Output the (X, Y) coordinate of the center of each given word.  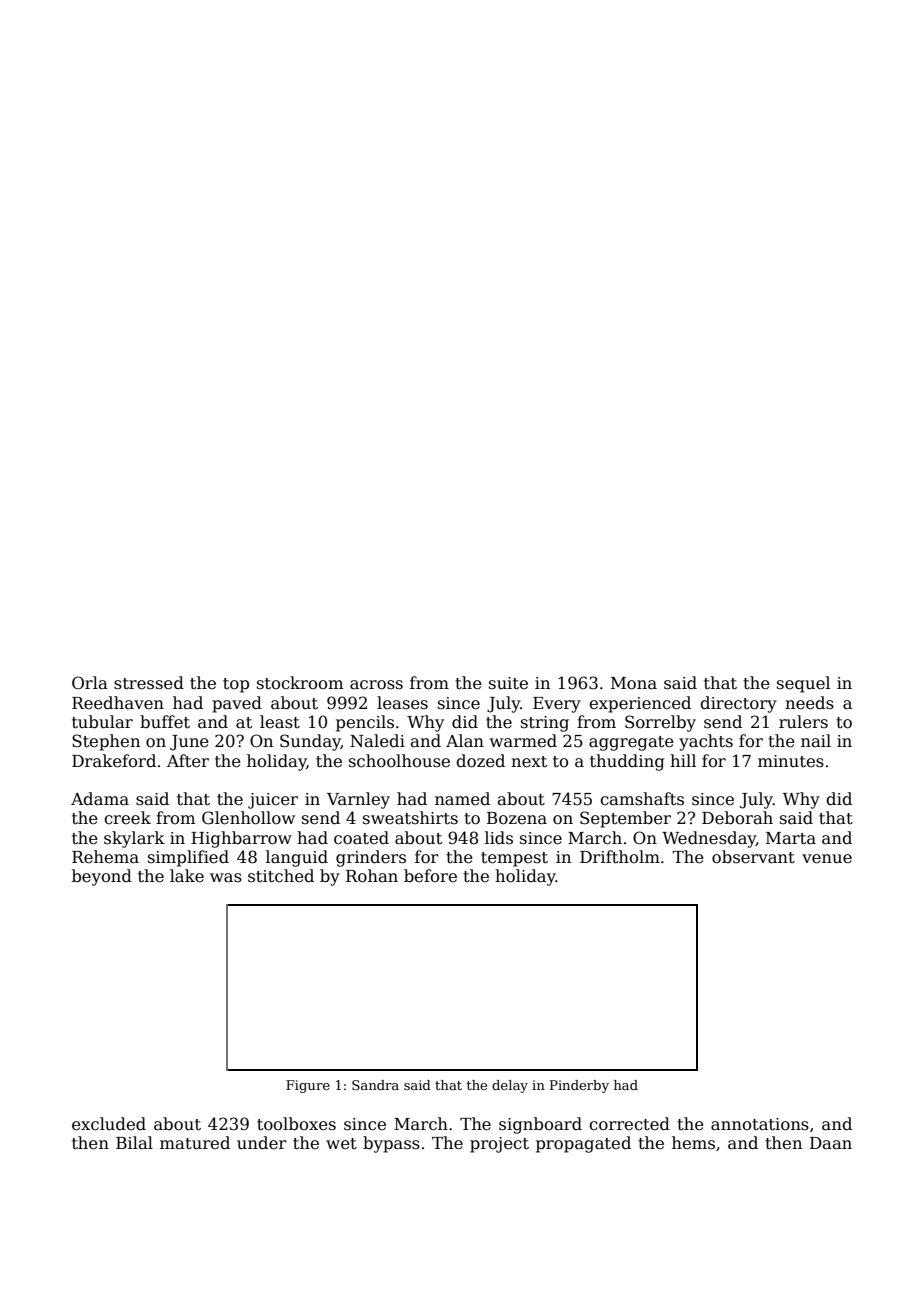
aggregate (631, 743)
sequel (803, 684)
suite (508, 683)
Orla (90, 683)
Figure (308, 1086)
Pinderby (579, 1086)
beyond (102, 877)
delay (510, 1086)
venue (827, 859)
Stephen (106, 742)
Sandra (375, 1085)
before (430, 875)
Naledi (377, 741)
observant (753, 857)
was (226, 878)
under (262, 1143)
